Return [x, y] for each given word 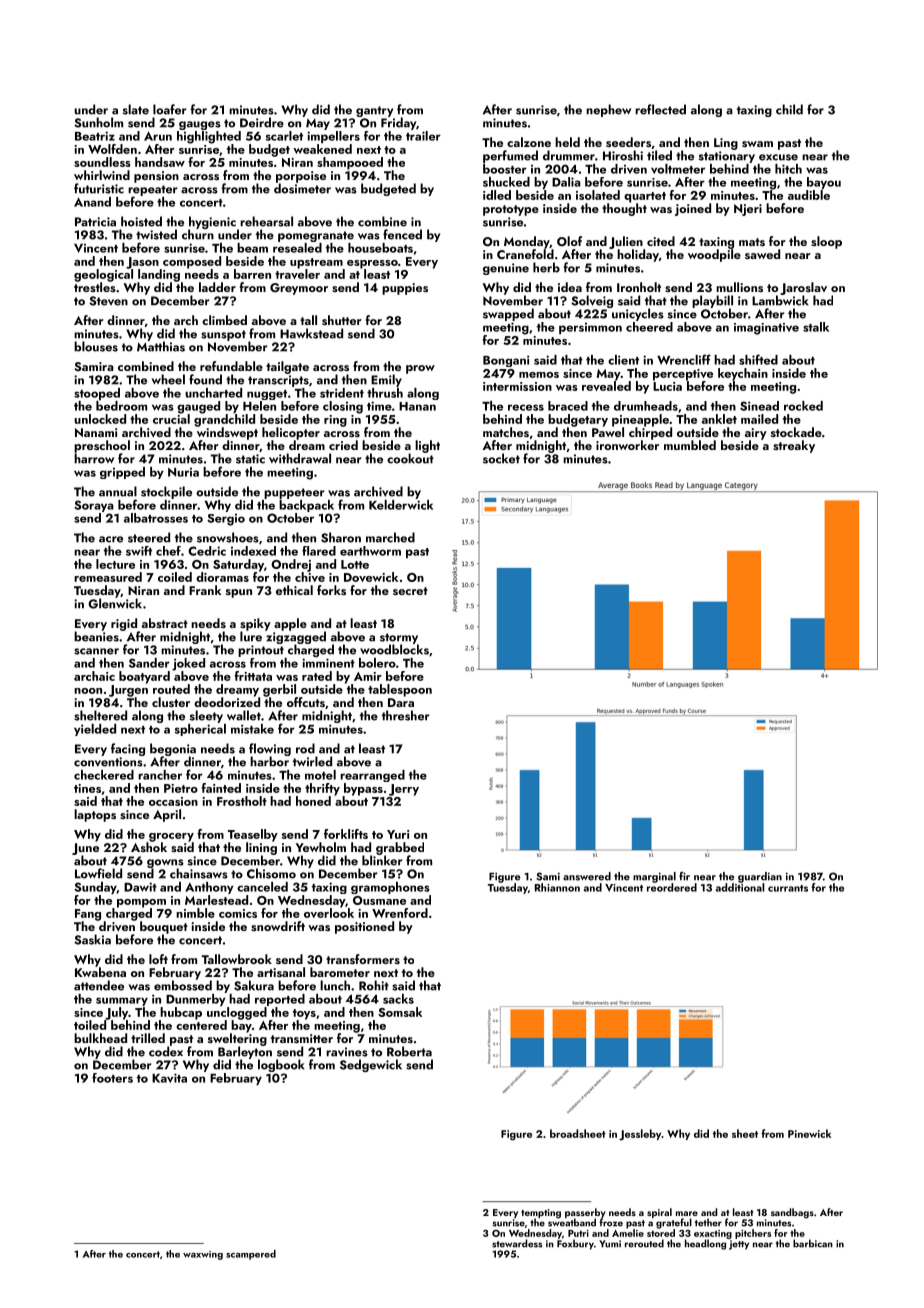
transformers [363, 959]
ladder [217, 287]
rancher [160, 775]
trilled [148, 1038]
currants [788, 888]
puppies [405, 289]
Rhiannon [557, 887]
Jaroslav [803, 288]
